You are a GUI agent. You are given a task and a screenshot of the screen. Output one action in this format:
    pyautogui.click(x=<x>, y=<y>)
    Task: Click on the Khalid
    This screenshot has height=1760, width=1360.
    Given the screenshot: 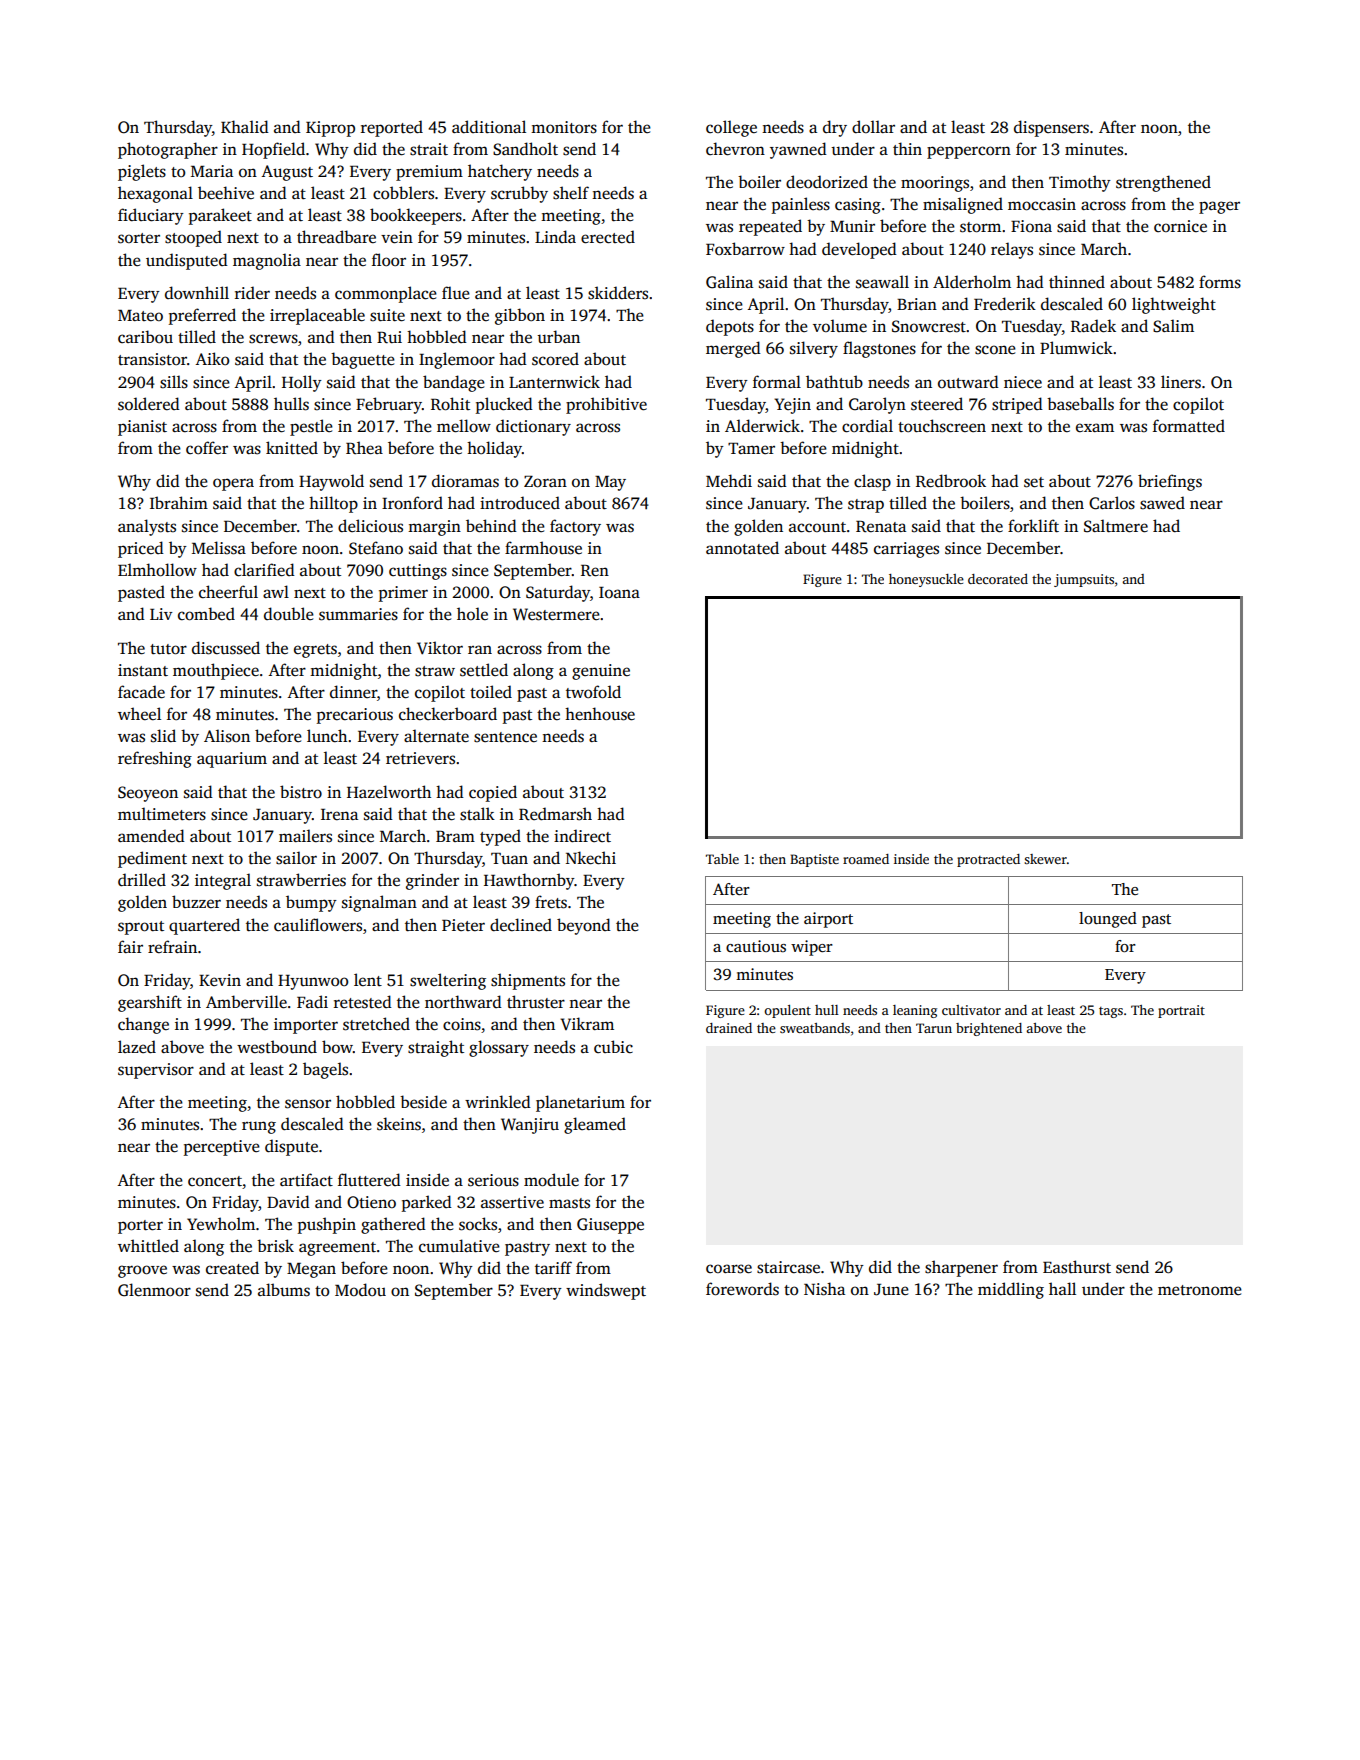 What is the action you would take?
    pyautogui.click(x=245, y=126)
